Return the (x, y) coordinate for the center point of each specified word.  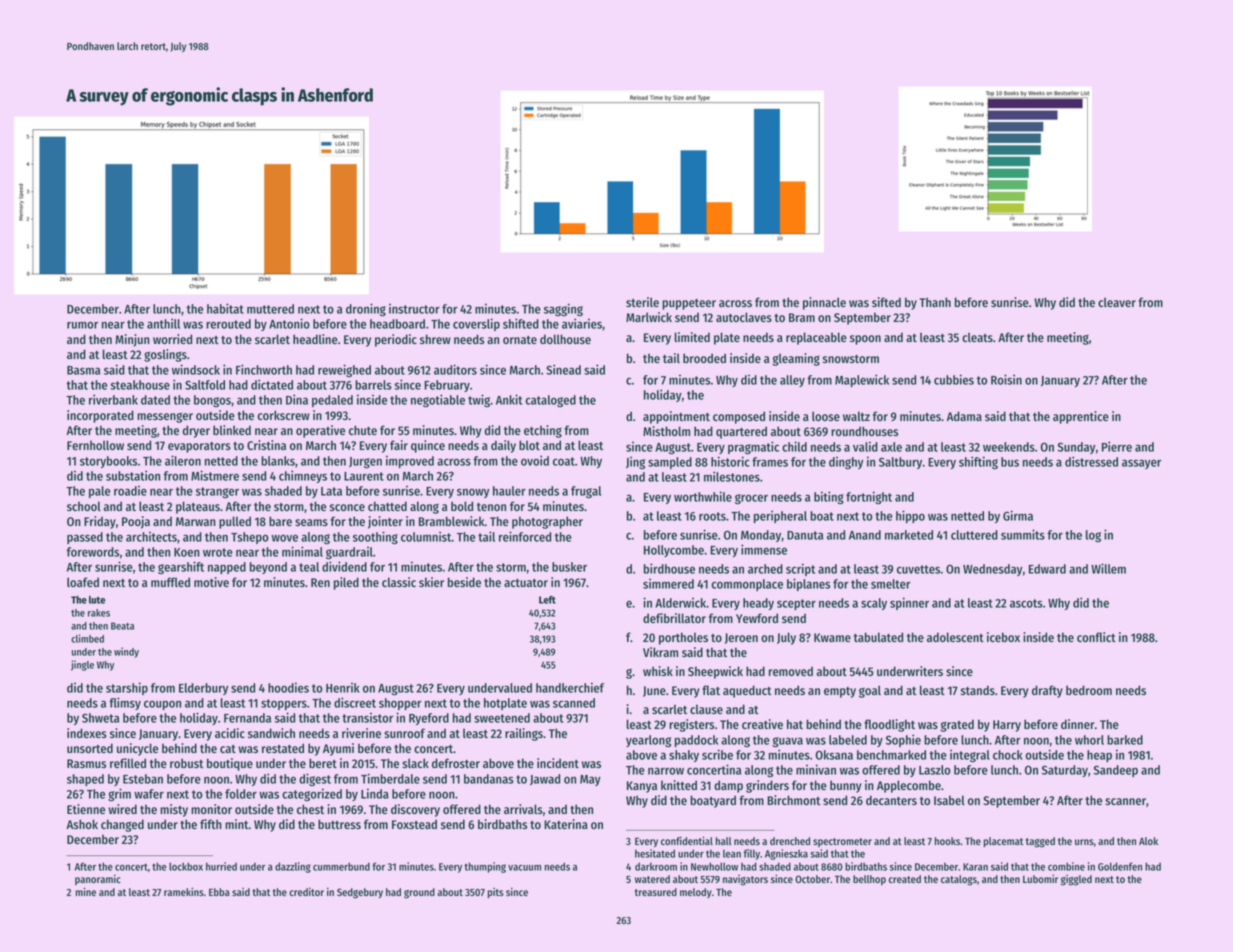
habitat (225, 308)
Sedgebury (360, 893)
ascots (1026, 603)
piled (346, 583)
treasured (656, 892)
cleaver (1117, 302)
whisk (658, 671)
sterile (642, 302)
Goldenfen (1120, 866)
